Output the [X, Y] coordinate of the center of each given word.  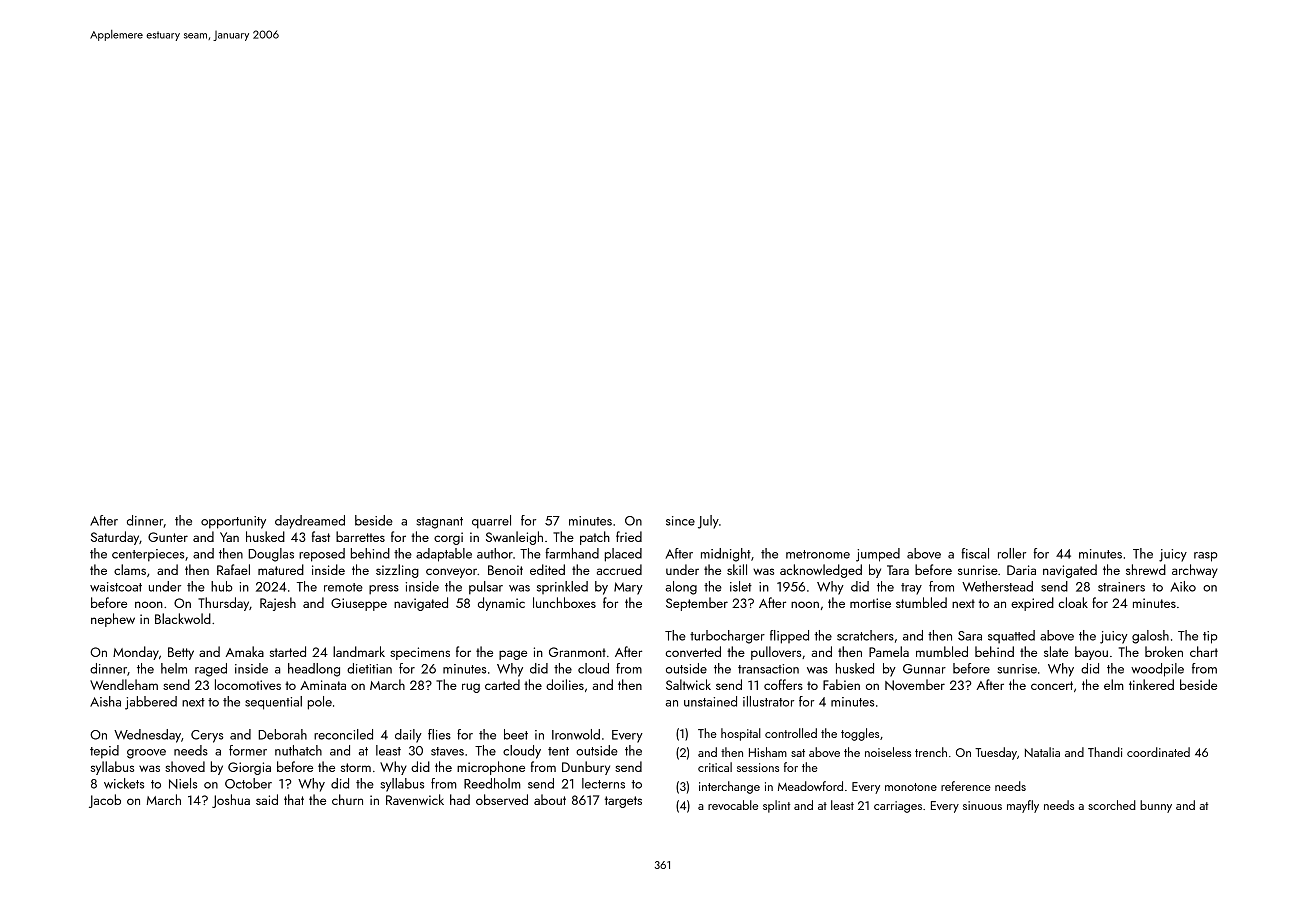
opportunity [233, 522]
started [288, 651]
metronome [818, 554]
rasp [1206, 557]
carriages [898, 807]
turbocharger [727, 637]
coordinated [1158, 752]
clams [130, 569]
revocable [733, 805]
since [680, 521]
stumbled [921, 602]
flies [439, 734]
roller [1012, 553]
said [267, 799]
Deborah [282, 734]
